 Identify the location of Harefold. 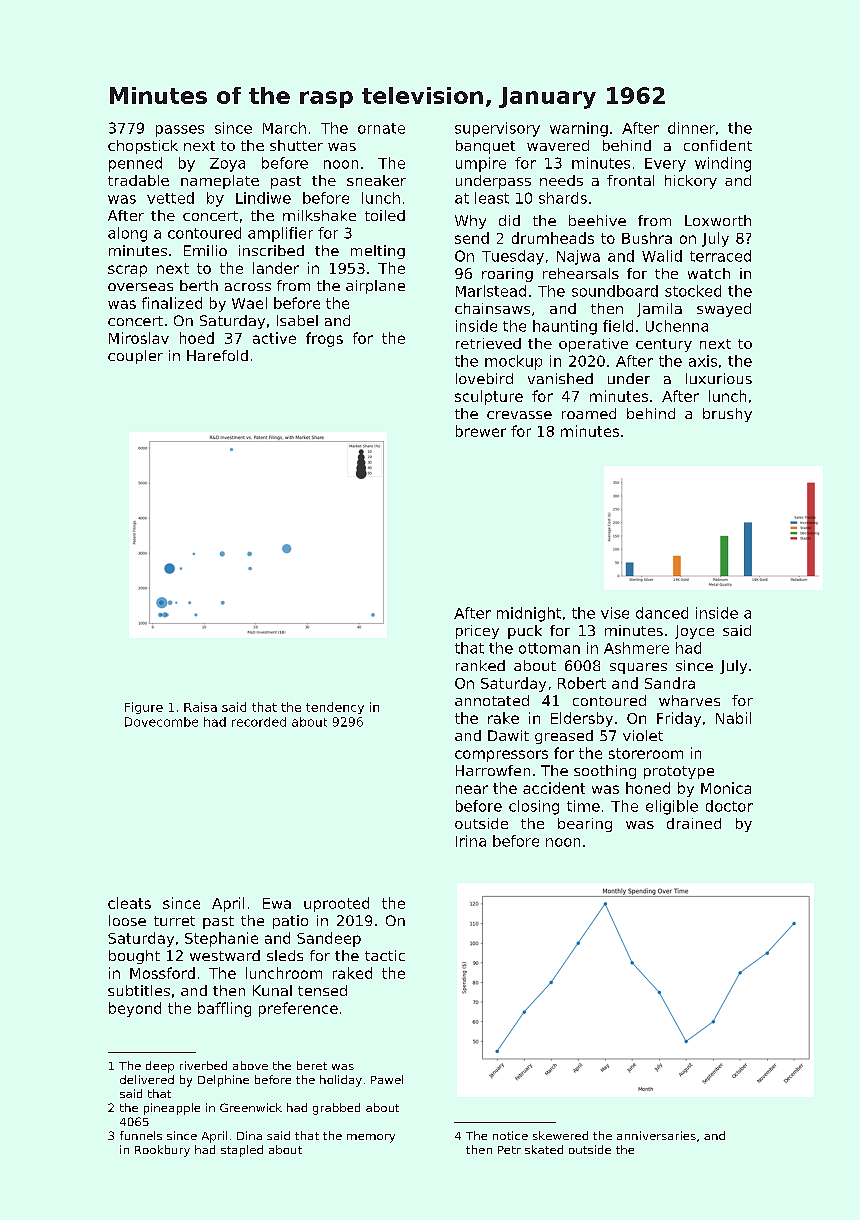
(217, 355).
